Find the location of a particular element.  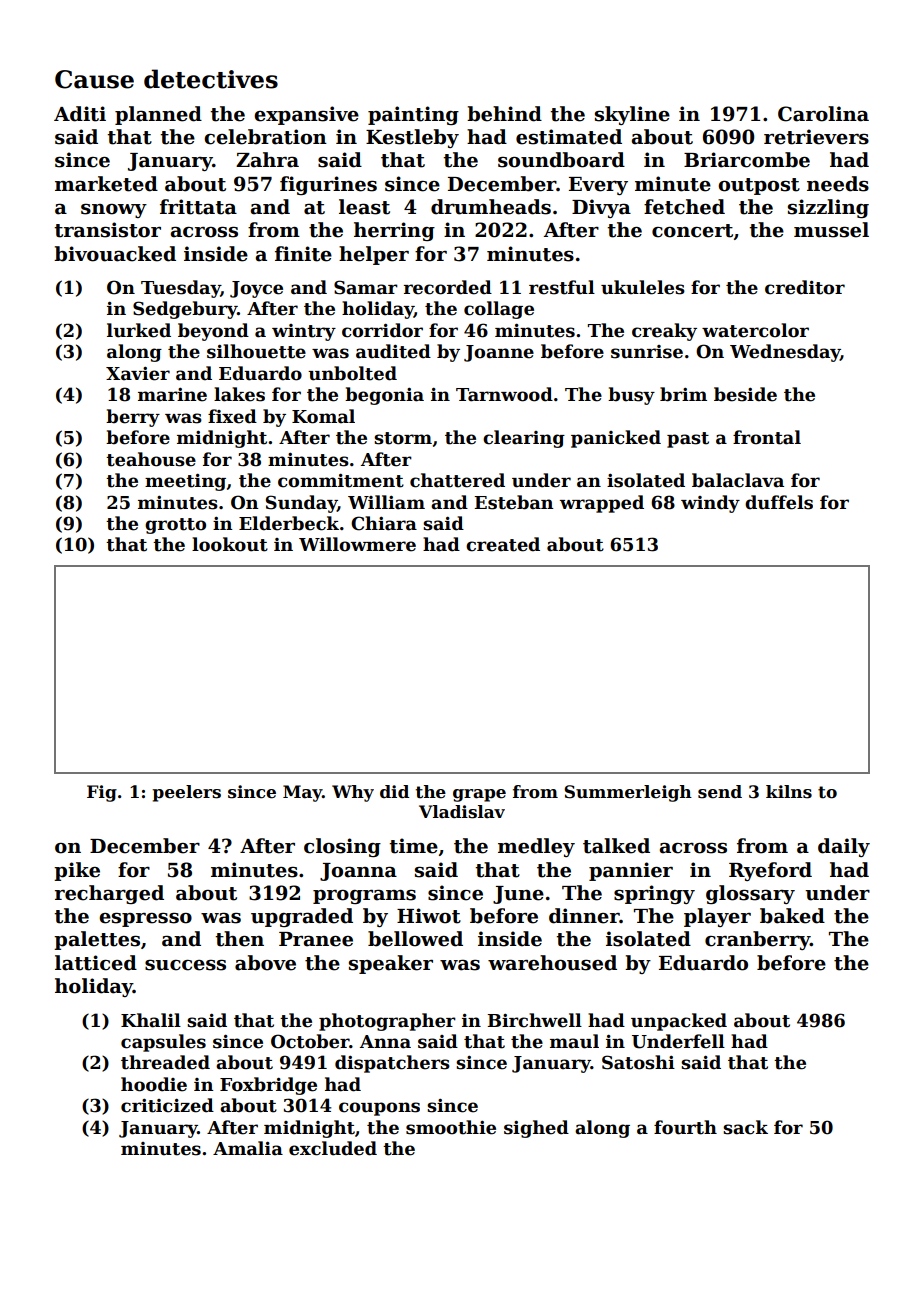

corridor is located at coordinates (382, 330).
